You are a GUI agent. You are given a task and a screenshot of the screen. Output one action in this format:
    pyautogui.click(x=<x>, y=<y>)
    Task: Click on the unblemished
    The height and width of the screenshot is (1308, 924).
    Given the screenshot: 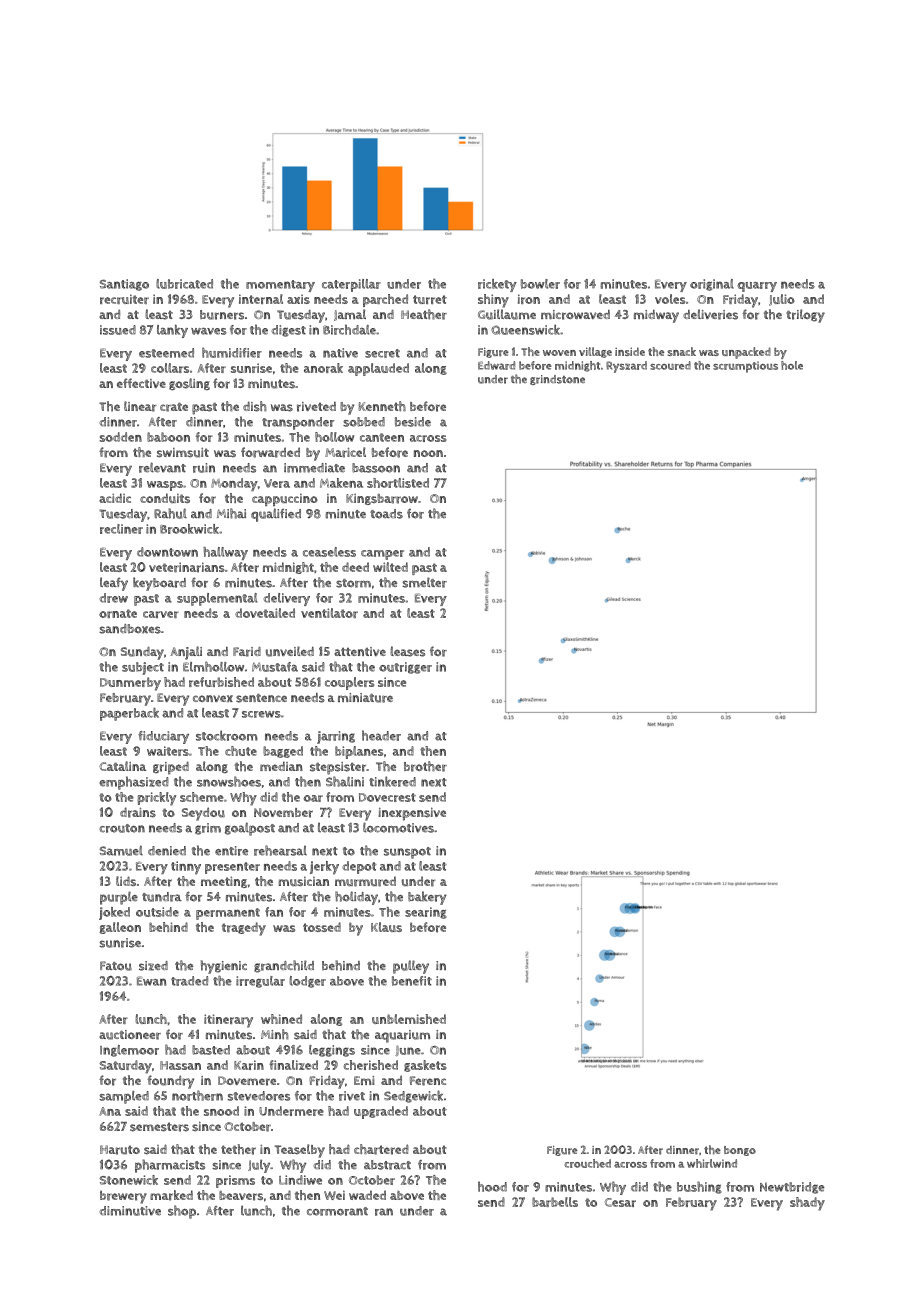 What is the action you would take?
    pyautogui.click(x=409, y=1019)
